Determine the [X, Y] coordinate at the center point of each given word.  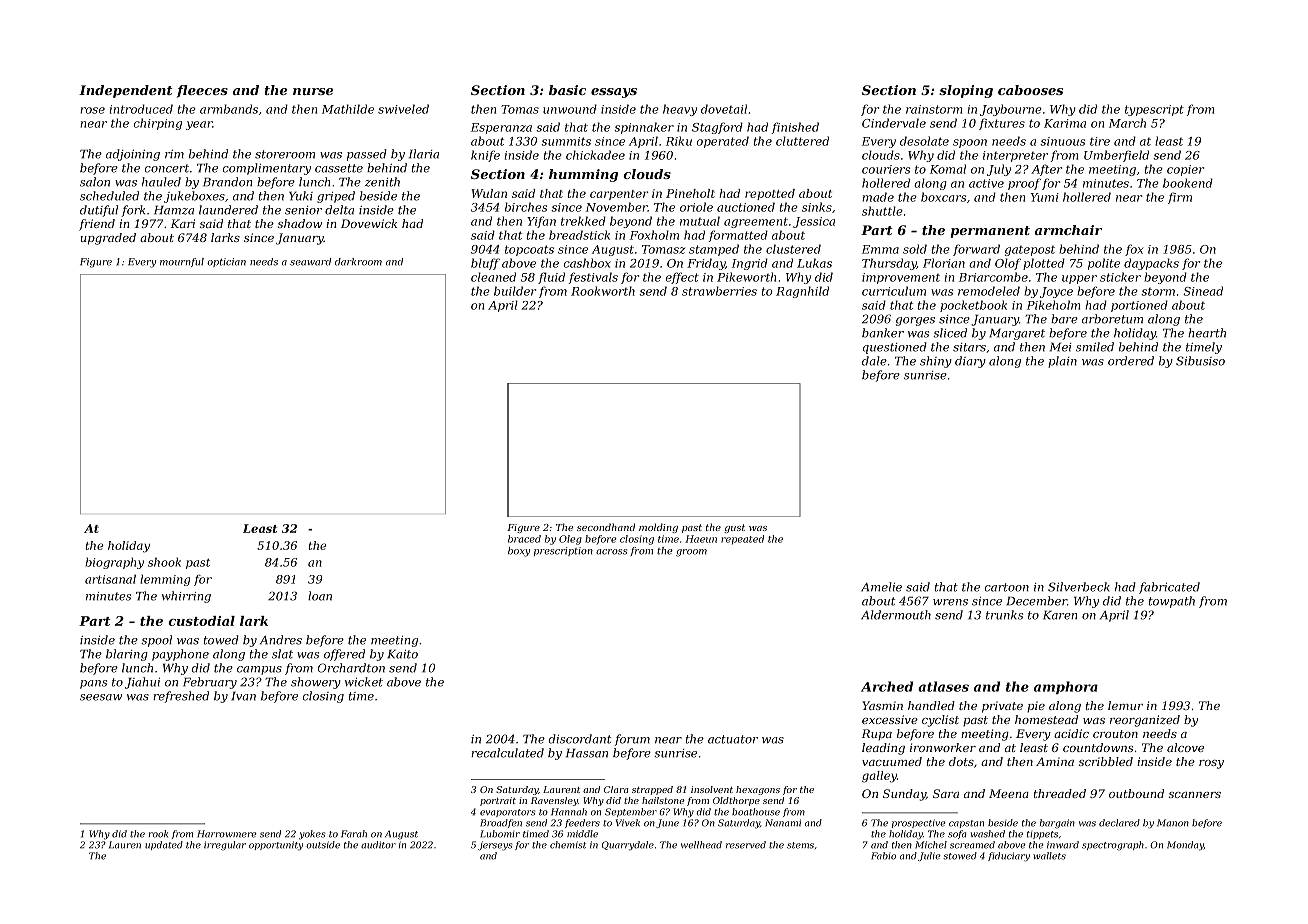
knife [485, 156]
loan [320, 596]
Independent [126, 91]
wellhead [701, 845]
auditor [378, 845]
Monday [1185, 846]
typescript [1154, 110]
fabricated [1169, 588]
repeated [742, 540]
